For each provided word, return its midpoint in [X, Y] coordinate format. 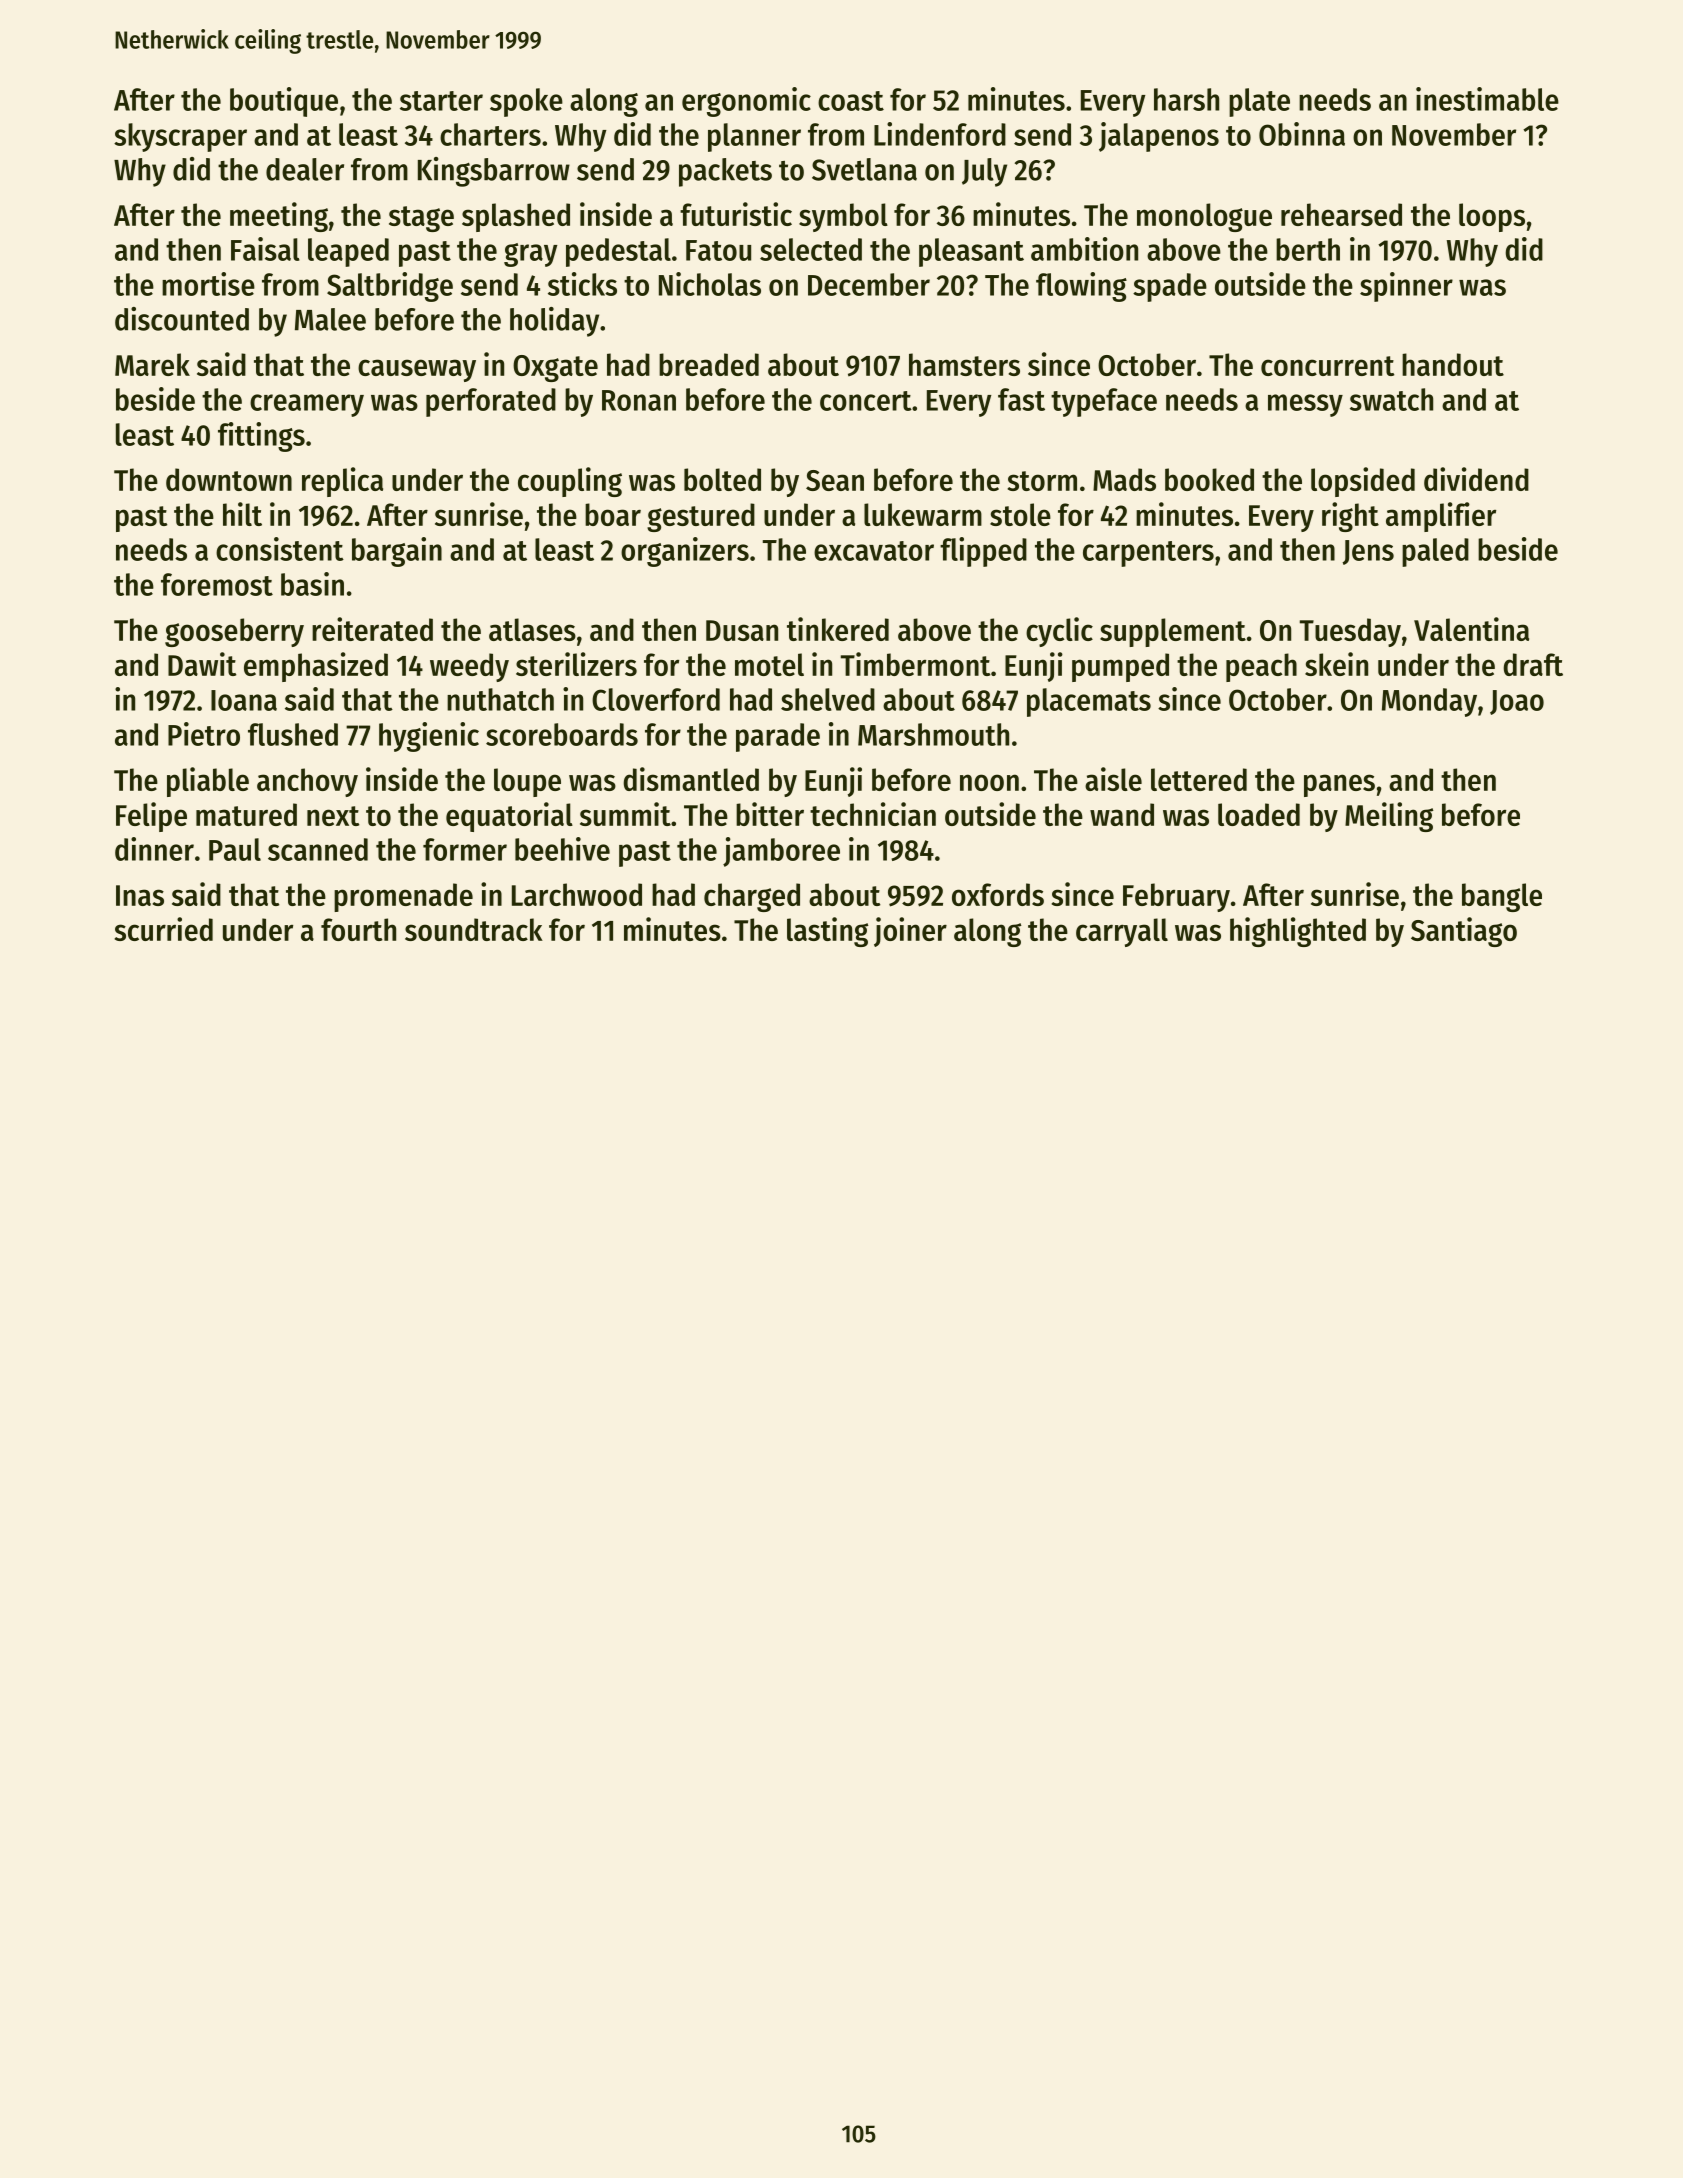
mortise [208, 284]
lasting [827, 932]
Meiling [1389, 817]
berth [1308, 249]
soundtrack [474, 929]
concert [866, 401]
